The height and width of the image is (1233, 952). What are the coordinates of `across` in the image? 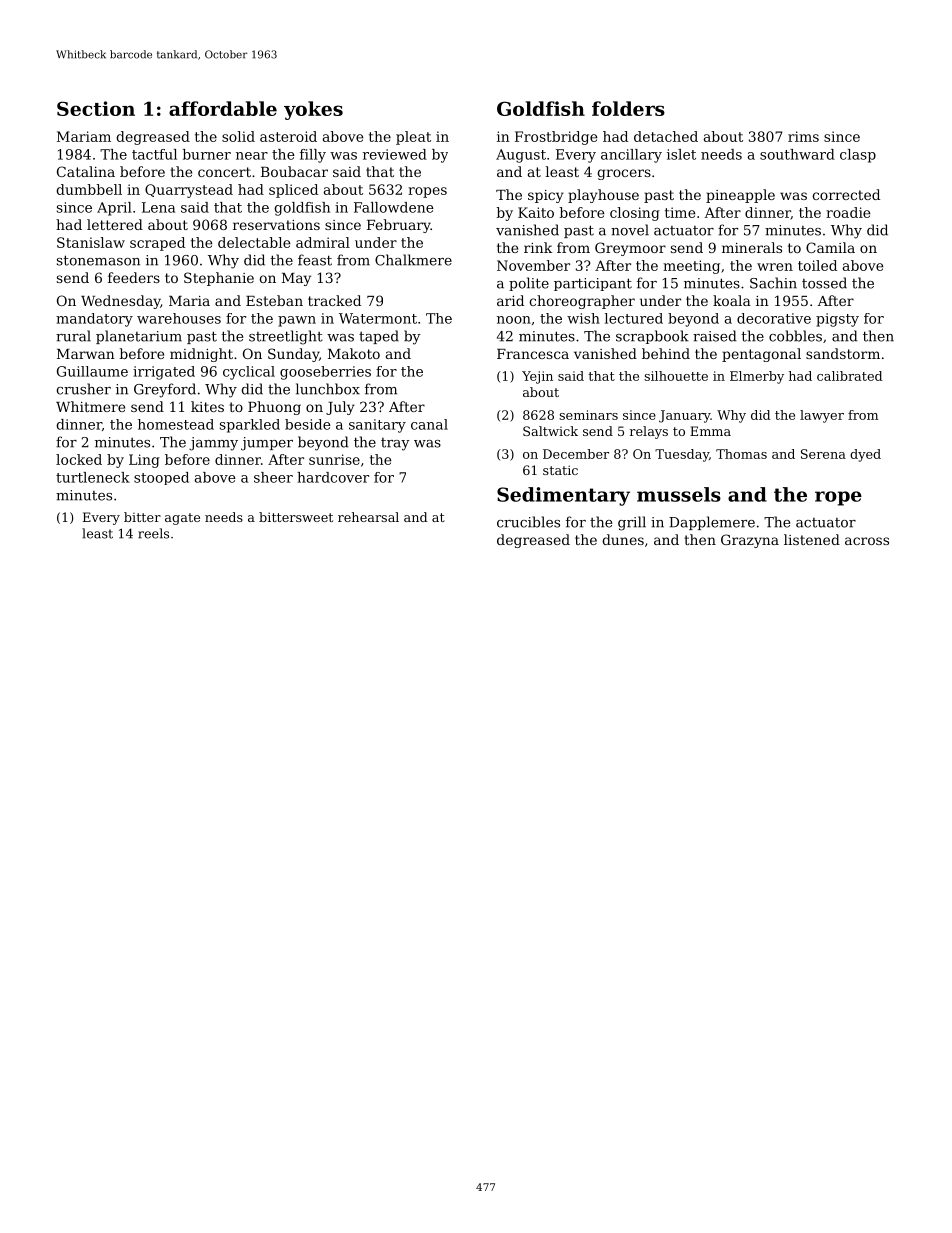 It's located at (867, 541).
